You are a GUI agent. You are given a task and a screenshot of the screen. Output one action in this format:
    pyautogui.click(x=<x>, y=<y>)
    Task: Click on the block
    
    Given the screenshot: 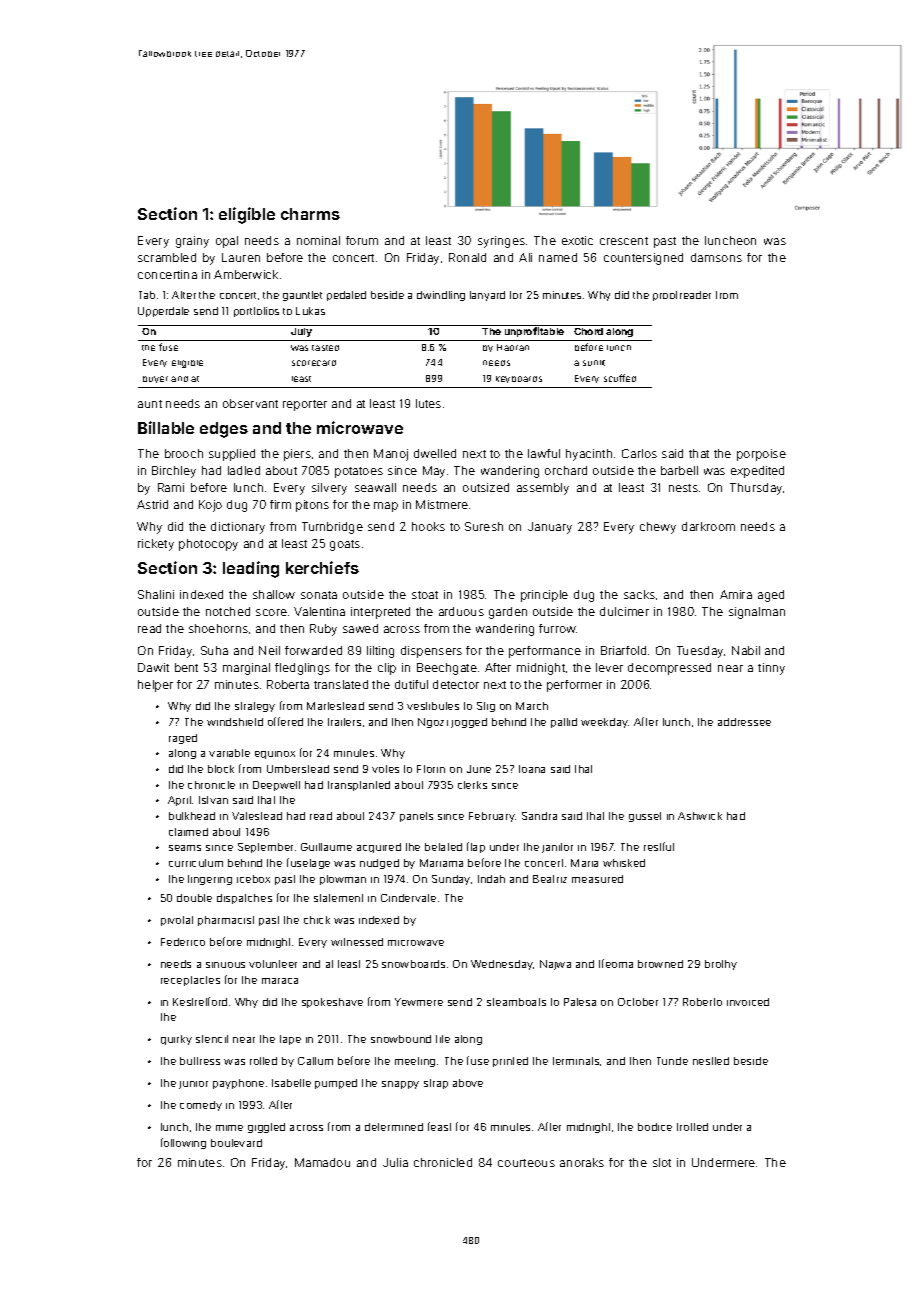 What is the action you would take?
    pyautogui.click(x=221, y=769)
